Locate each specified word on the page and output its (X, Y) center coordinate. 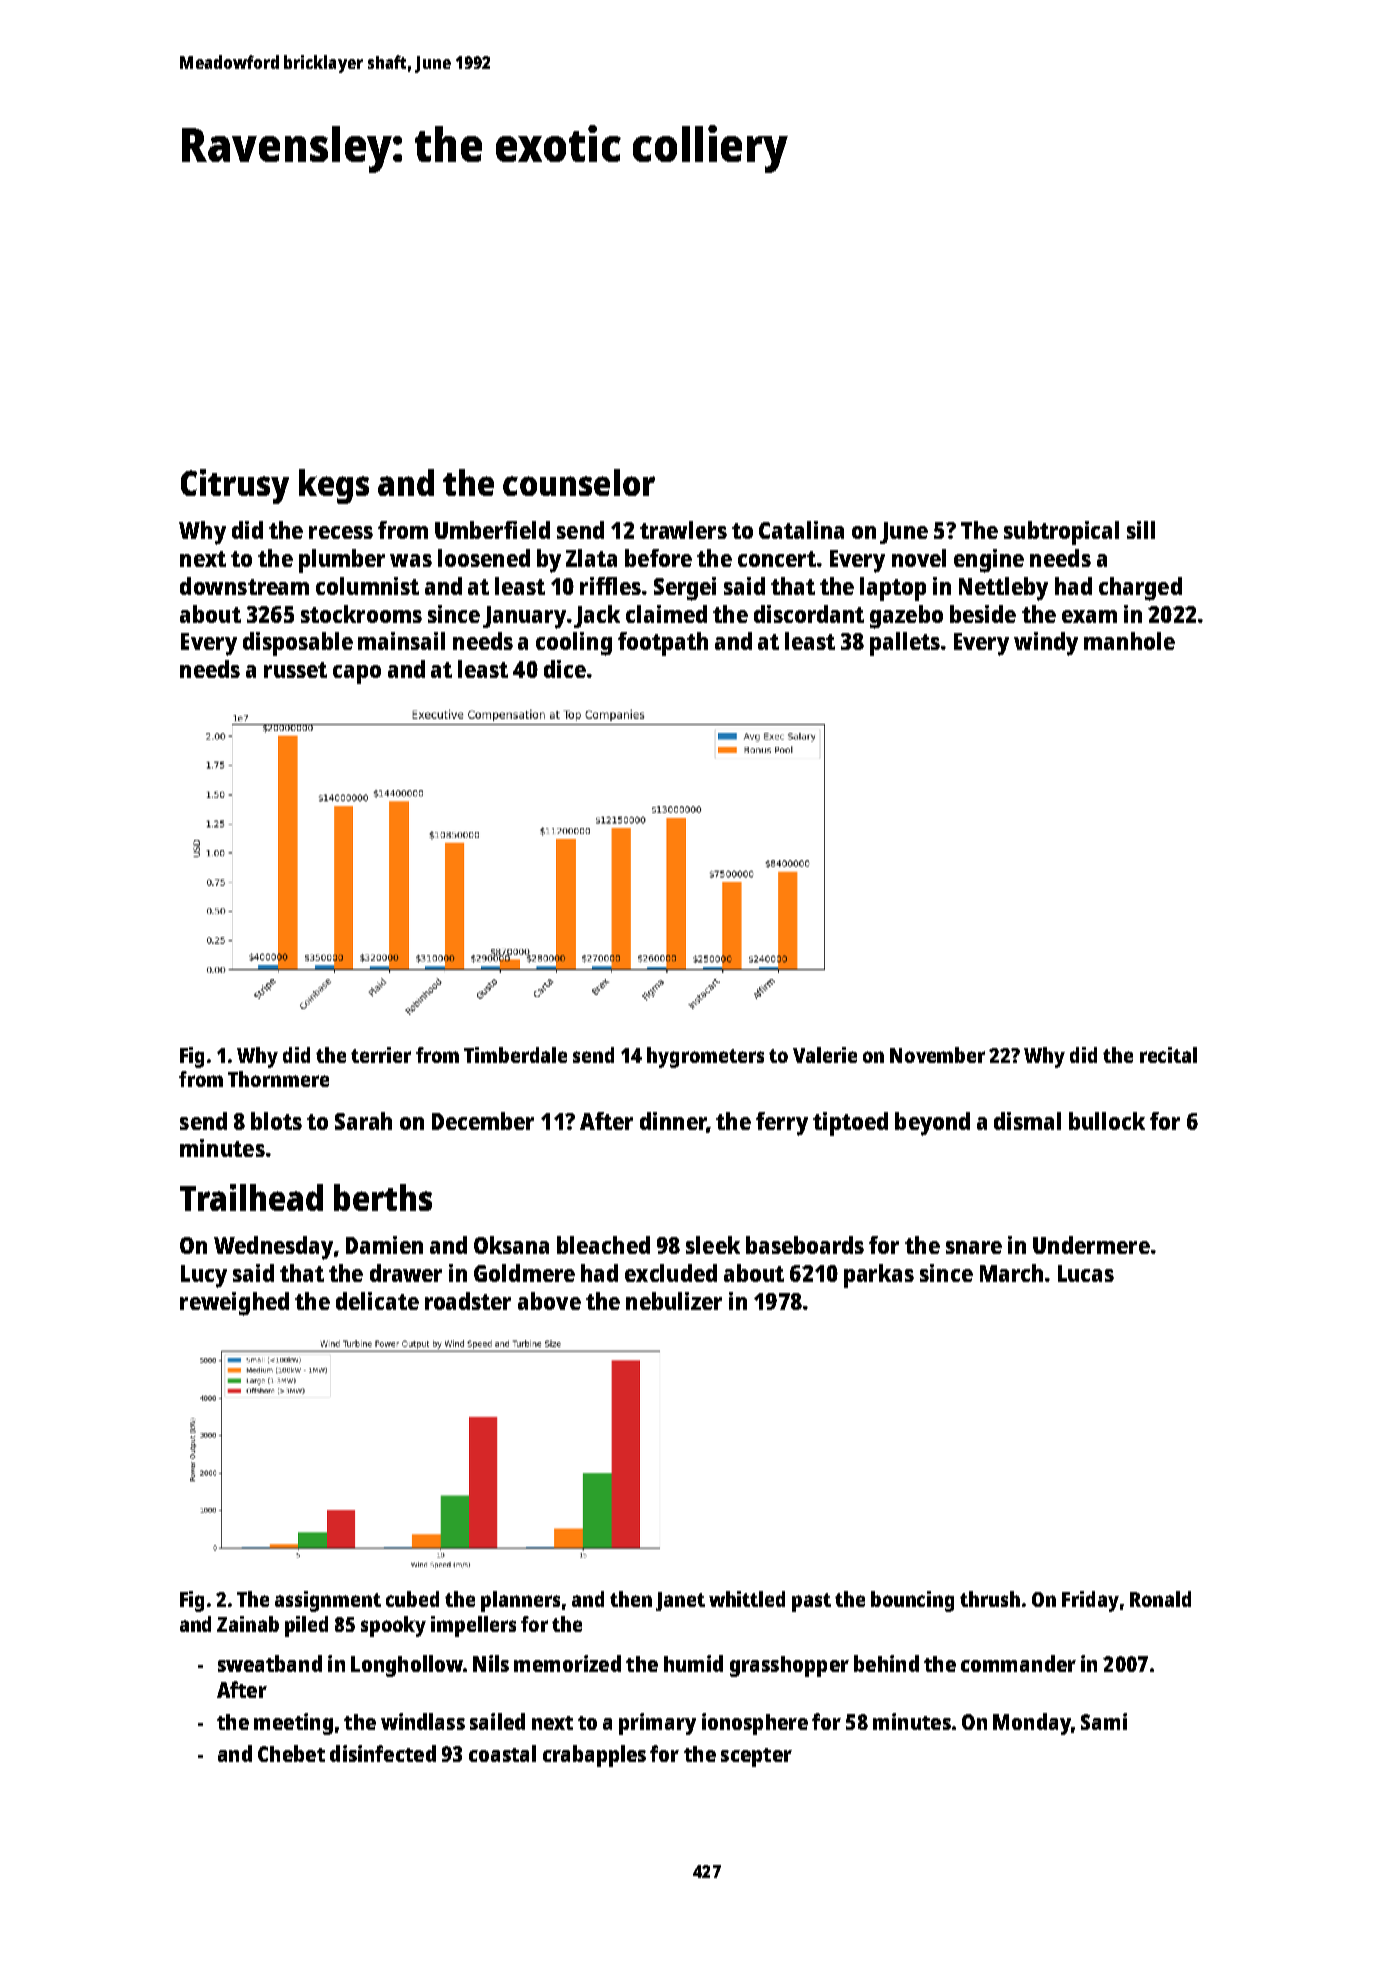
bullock (1107, 1121)
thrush (990, 1599)
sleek (713, 1245)
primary (657, 1724)
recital (1168, 1055)
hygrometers (705, 1057)
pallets (905, 644)
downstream (244, 586)
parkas (879, 1276)
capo (357, 674)
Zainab (248, 1624)
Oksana (511, 1245)
